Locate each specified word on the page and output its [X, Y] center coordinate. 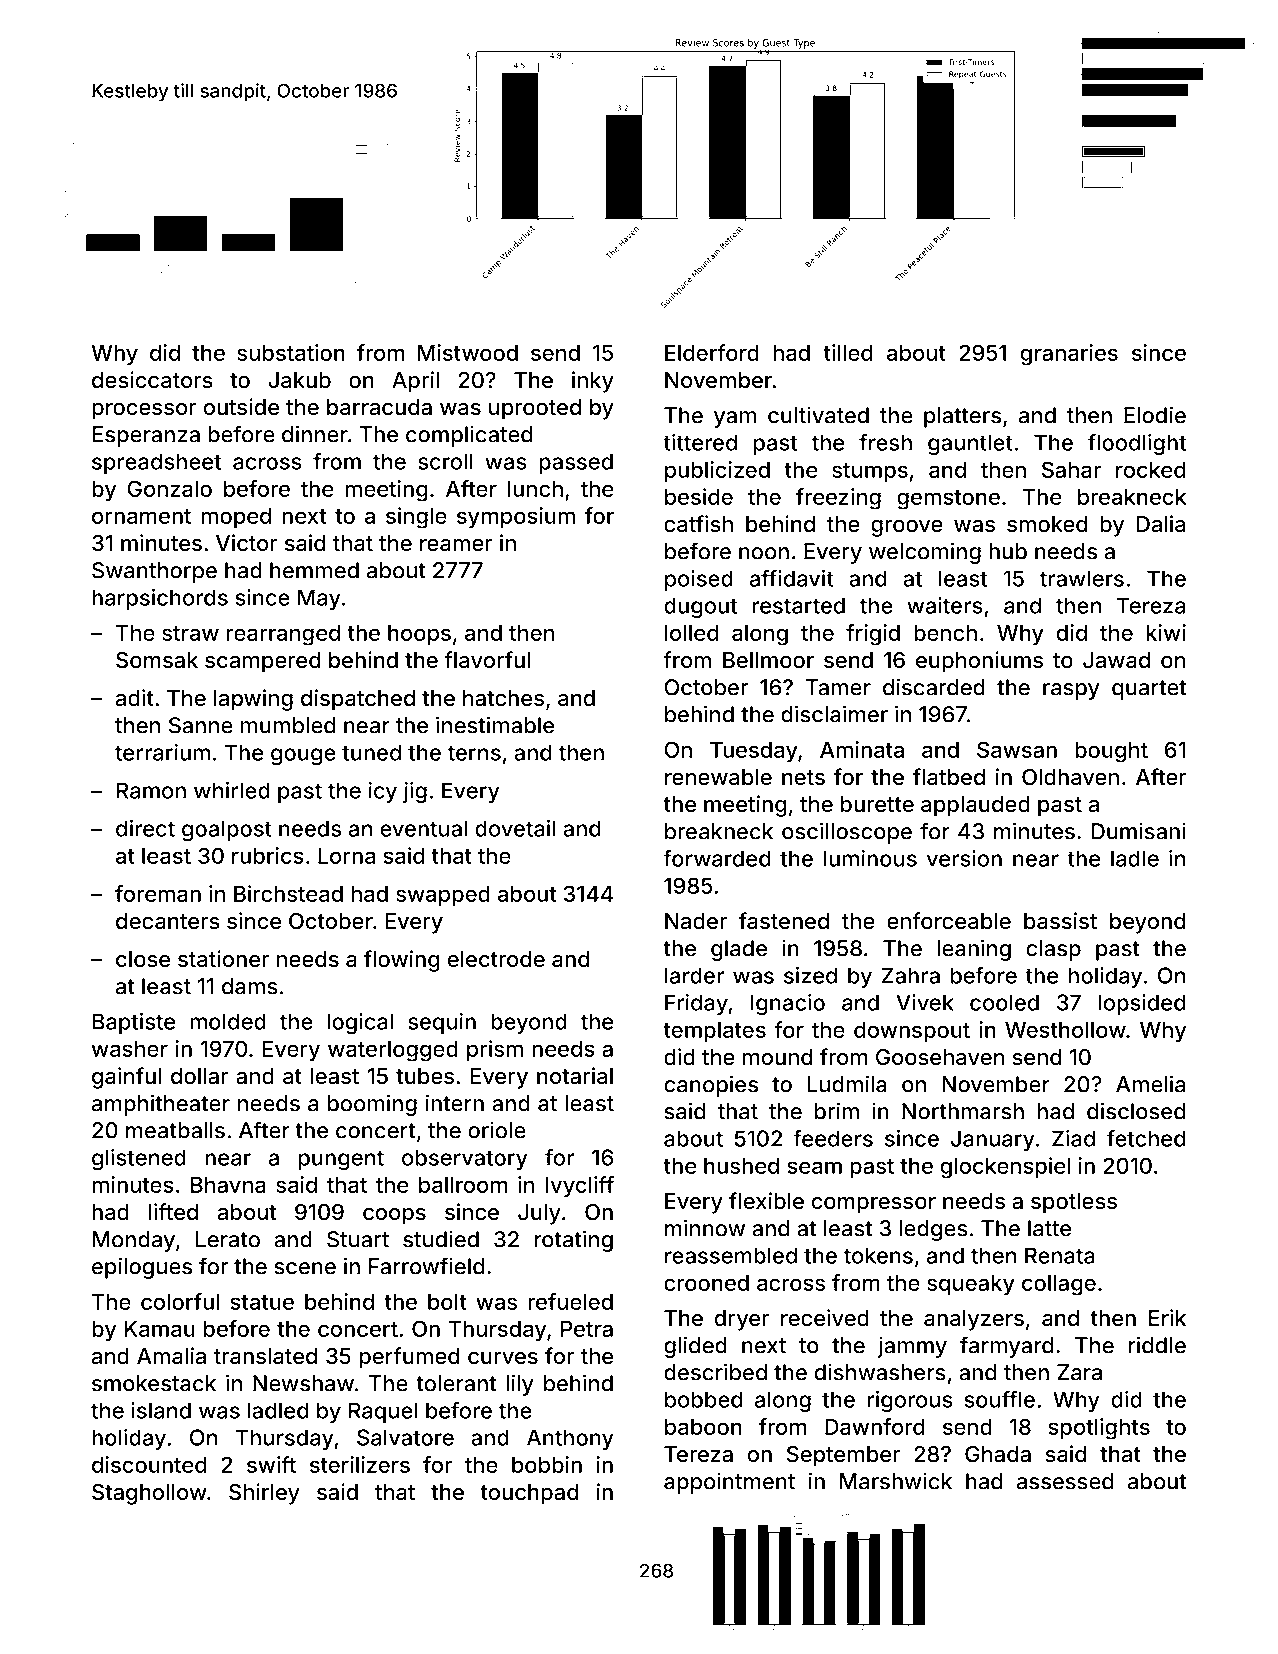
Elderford [712, 352]
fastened [784, 921]
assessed [1065, 1481]
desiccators [152, 380]
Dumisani [1138, 831]
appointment [729, 1483]
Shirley [264, 1494]
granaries [1069, 355]
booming [372, 1105]
